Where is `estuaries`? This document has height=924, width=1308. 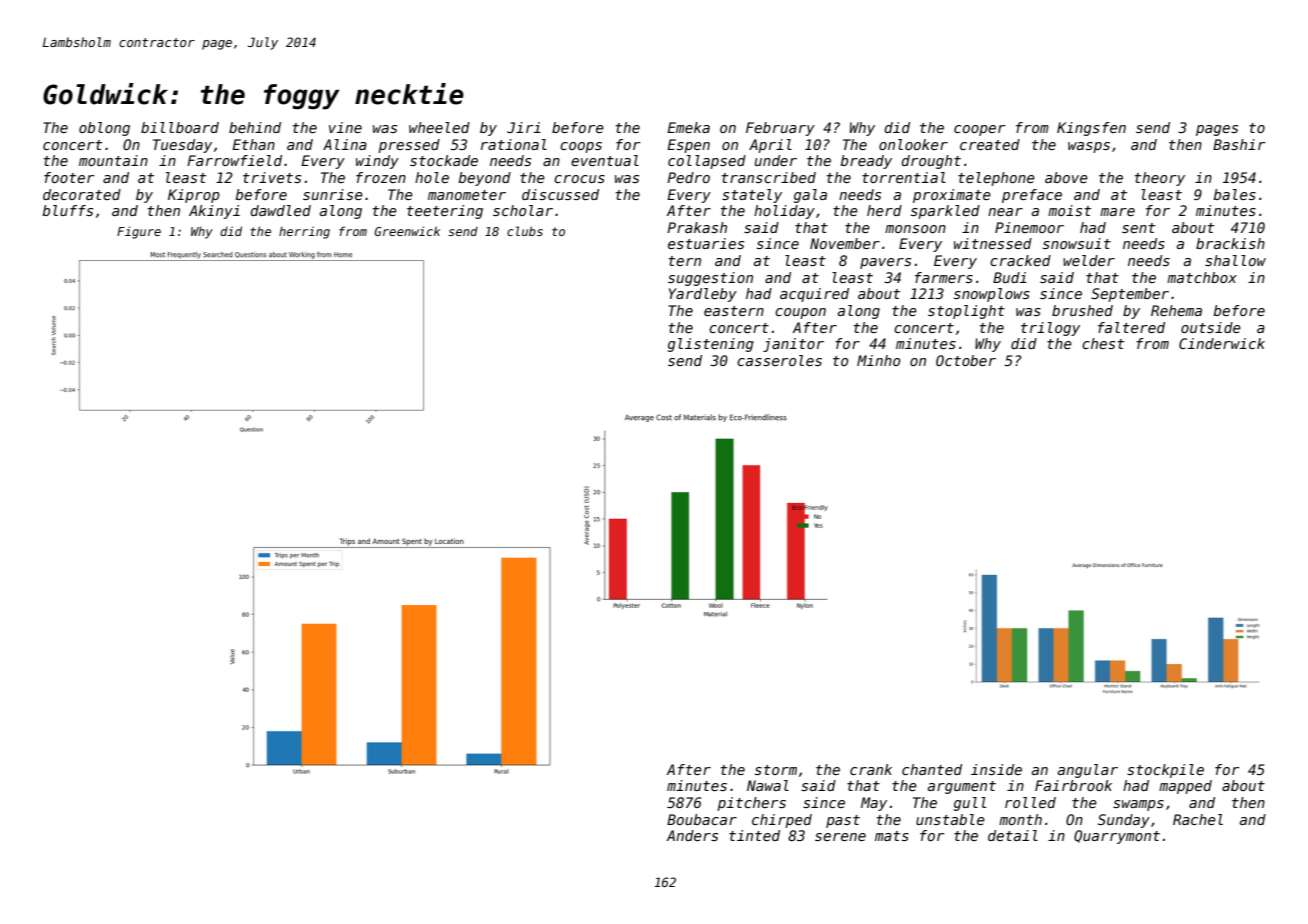 estuaries is located at coordinates (706, 243).
